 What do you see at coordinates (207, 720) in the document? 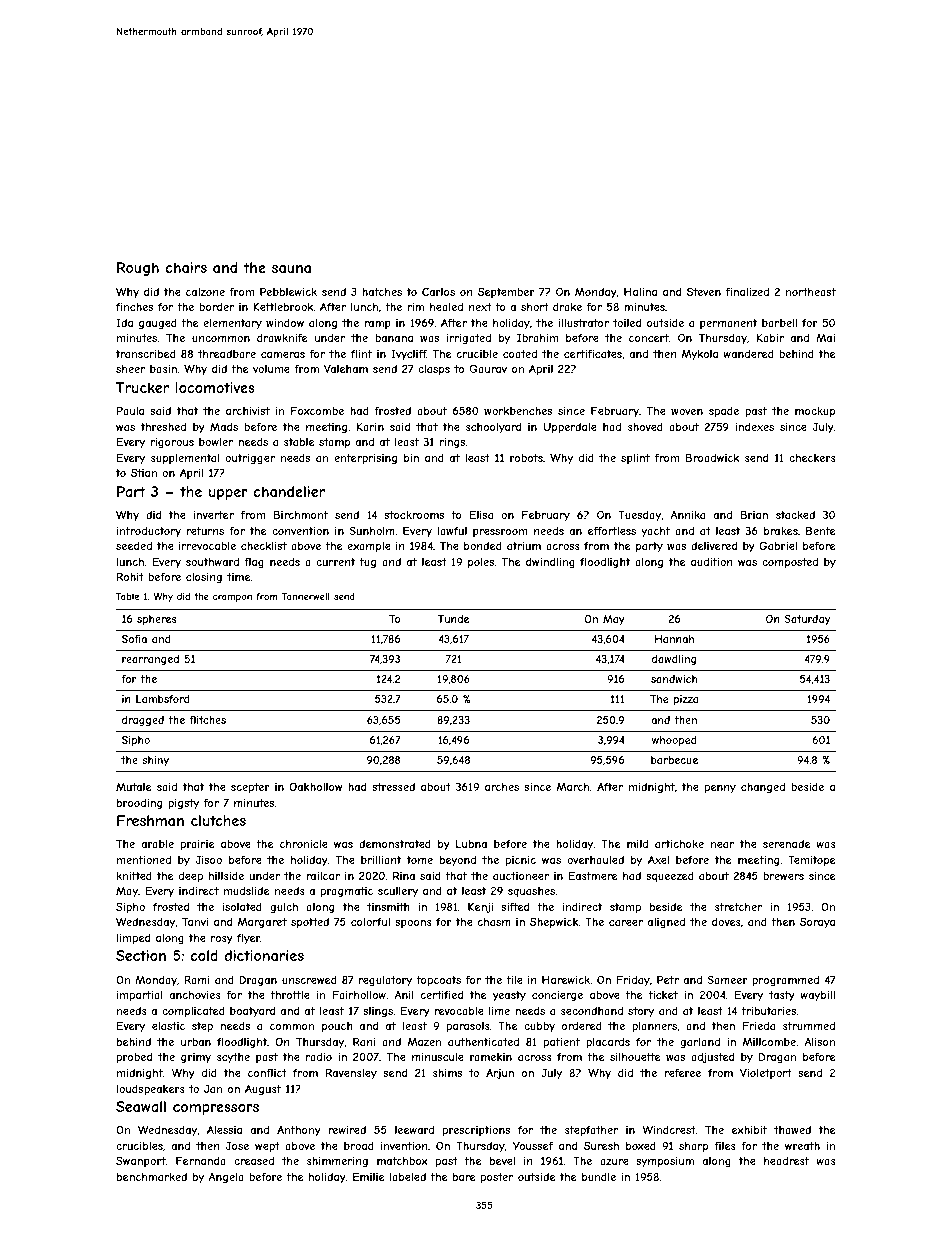
I see `flitches` at bounding box center [207, 720].
